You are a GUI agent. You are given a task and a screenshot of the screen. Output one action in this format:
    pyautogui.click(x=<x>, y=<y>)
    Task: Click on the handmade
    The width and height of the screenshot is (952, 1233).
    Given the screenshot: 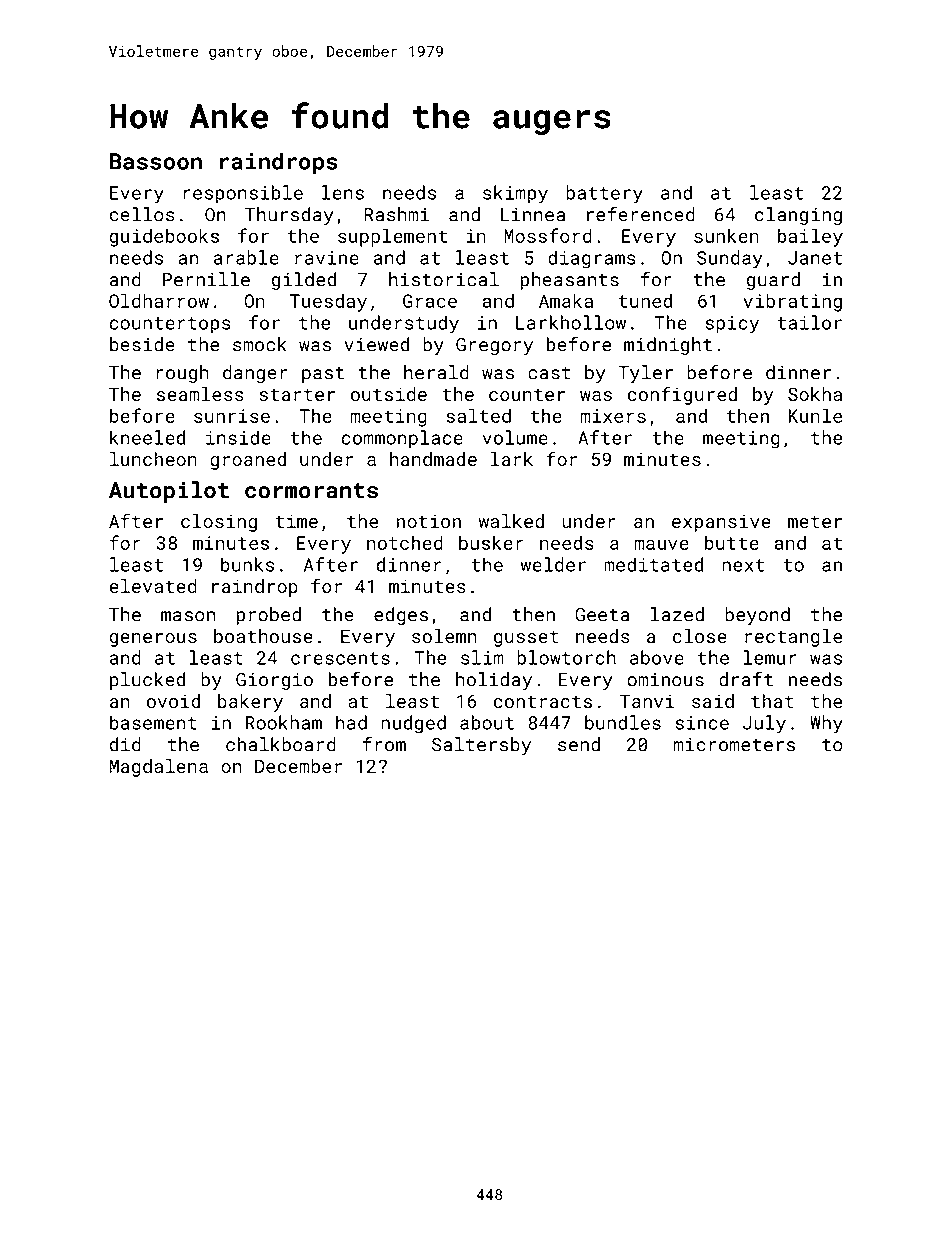 What is the action you would take?
    pyautogui.click(x=433, y=459)
